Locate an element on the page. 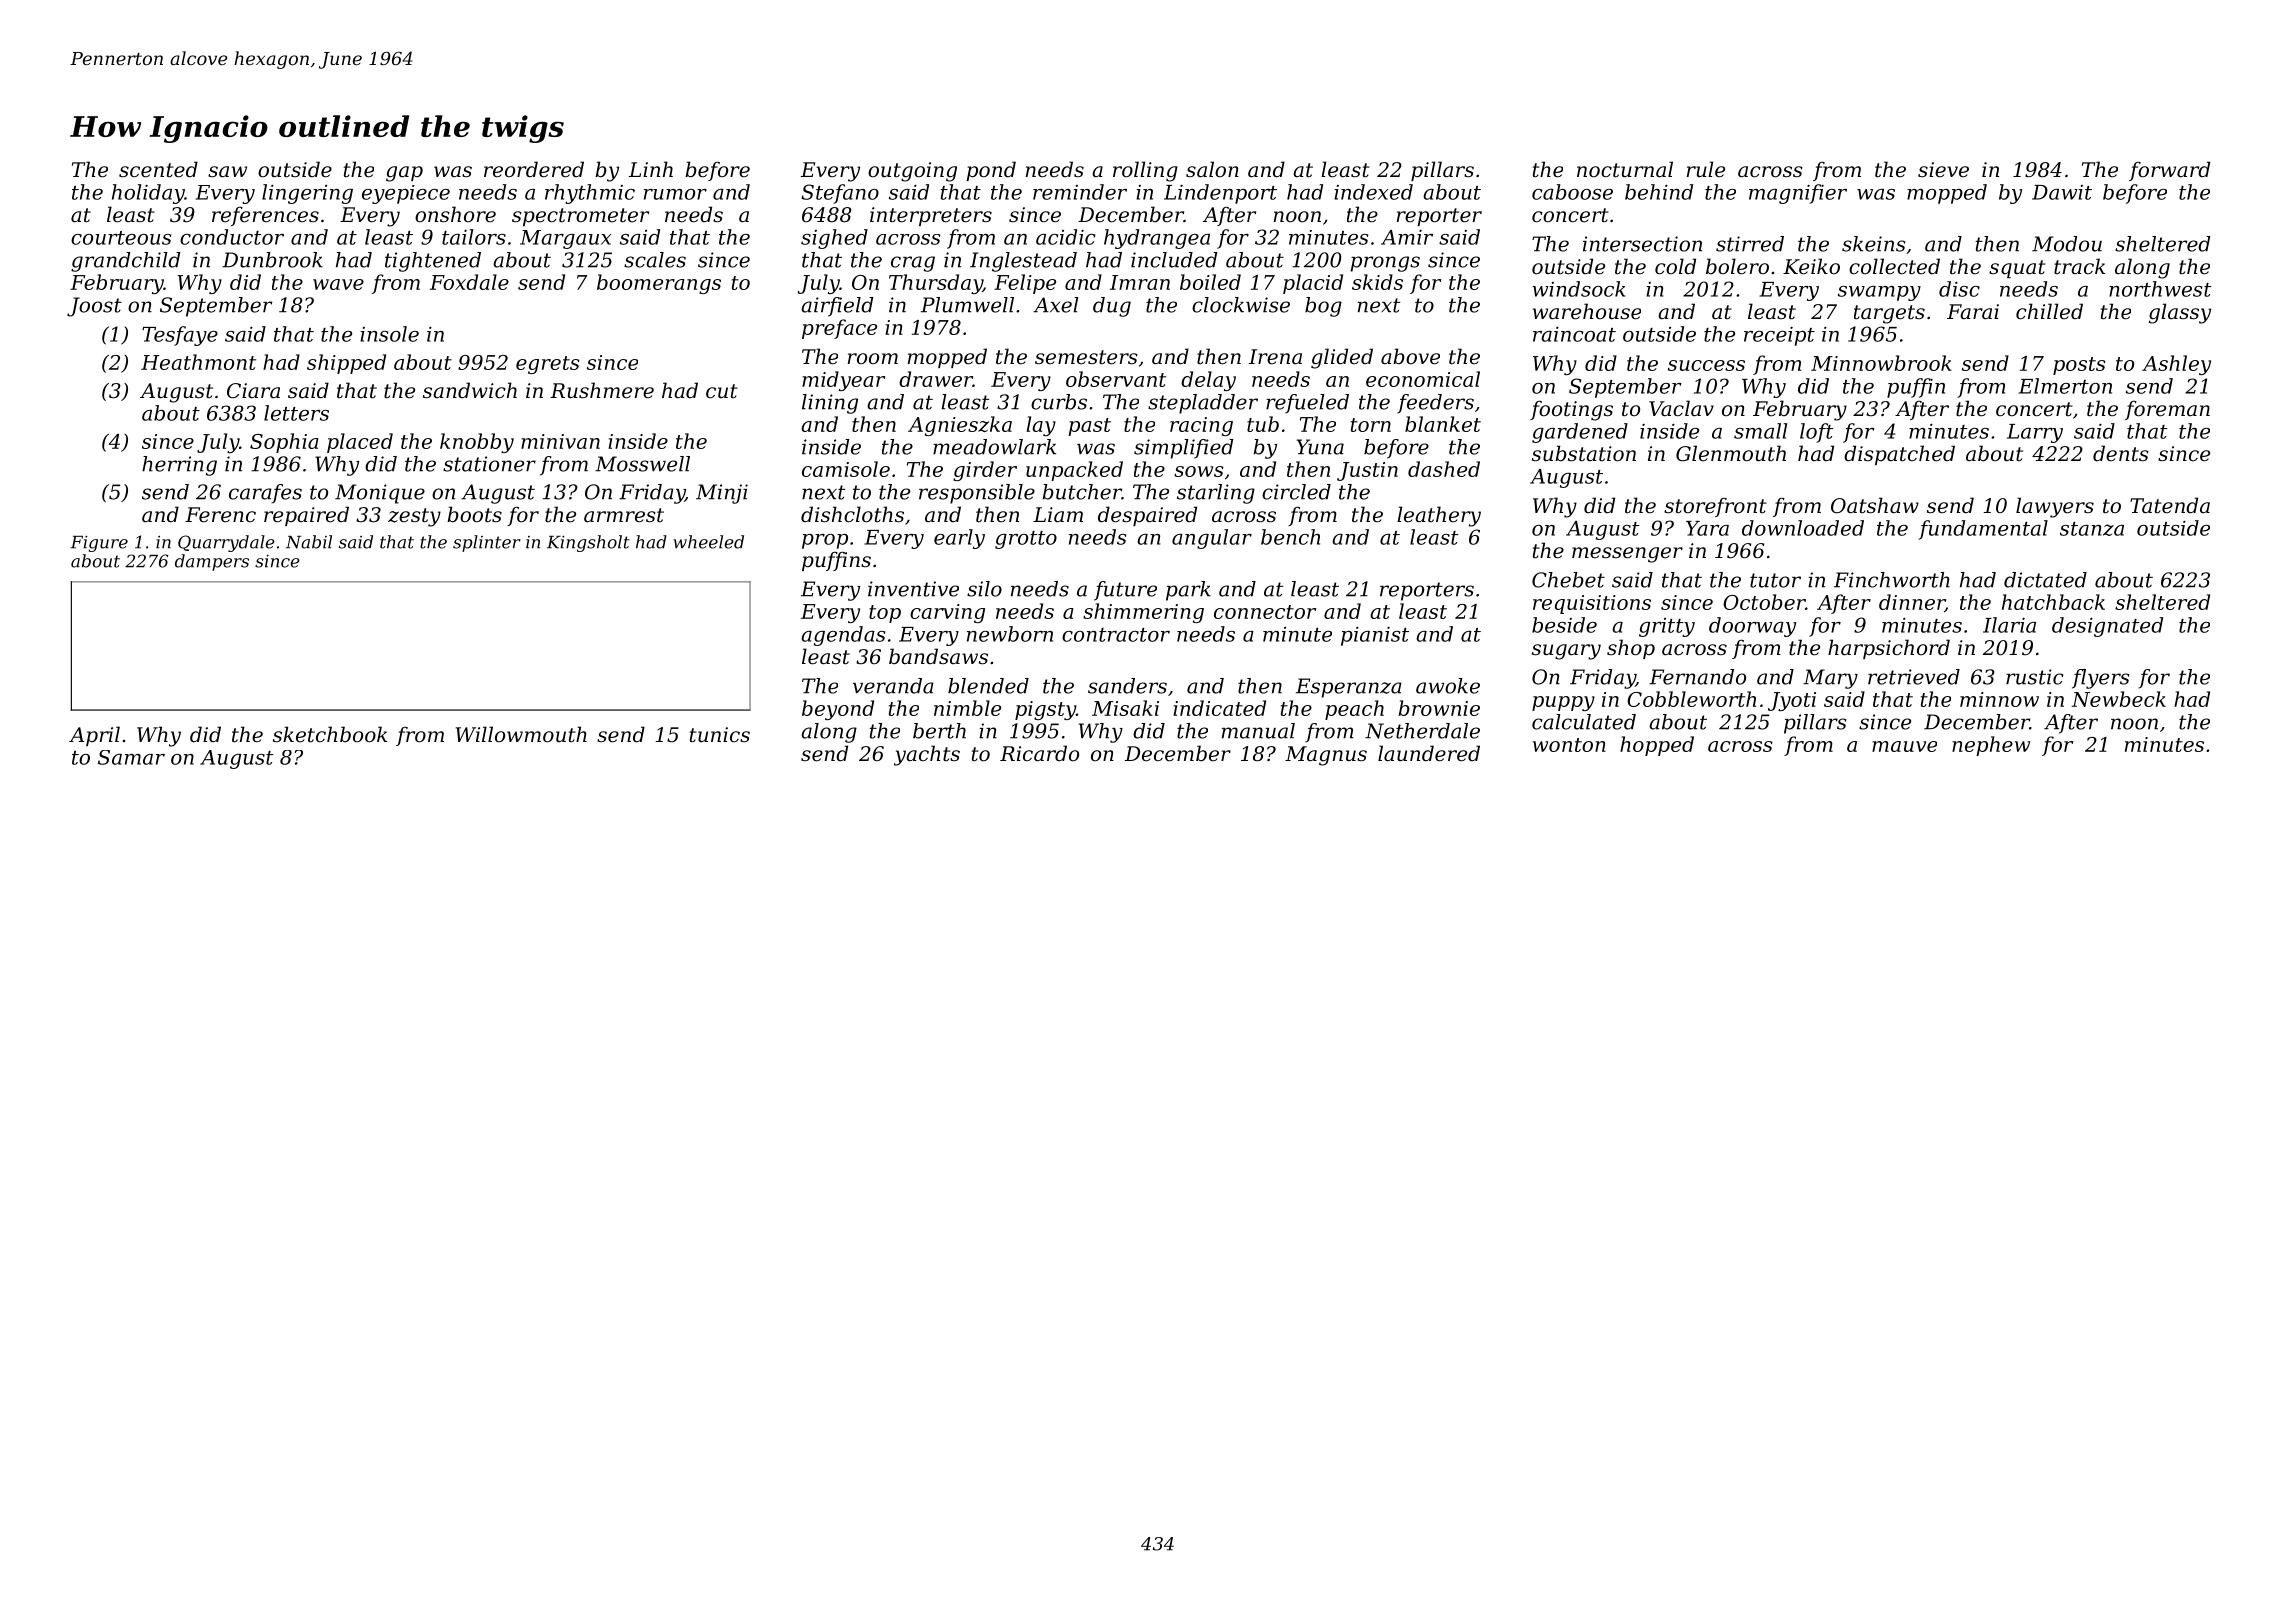  hydrangea is located at coordinates (1157, 239).
